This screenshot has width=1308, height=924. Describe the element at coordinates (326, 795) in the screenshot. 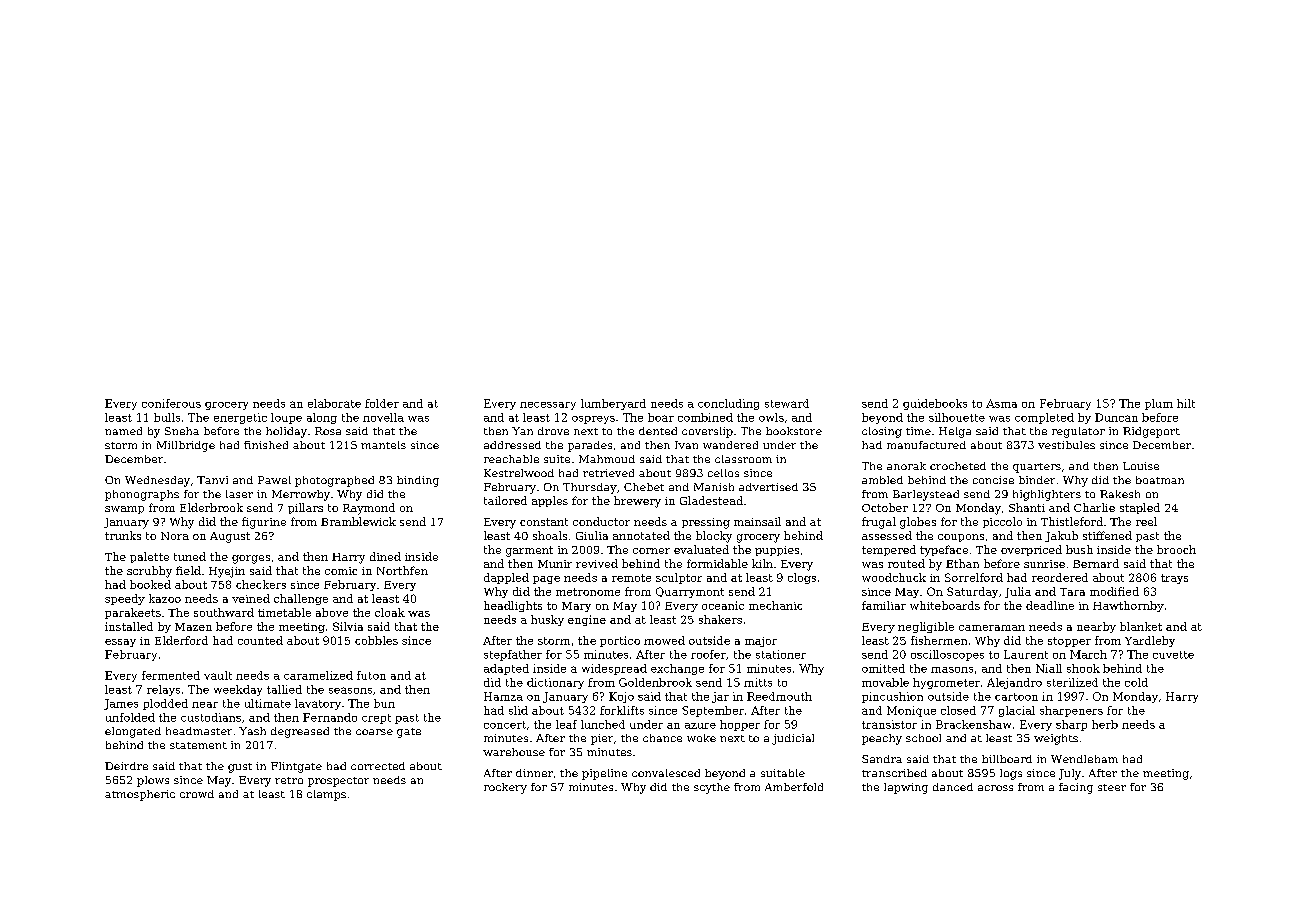

I see `clamps` at that location.
